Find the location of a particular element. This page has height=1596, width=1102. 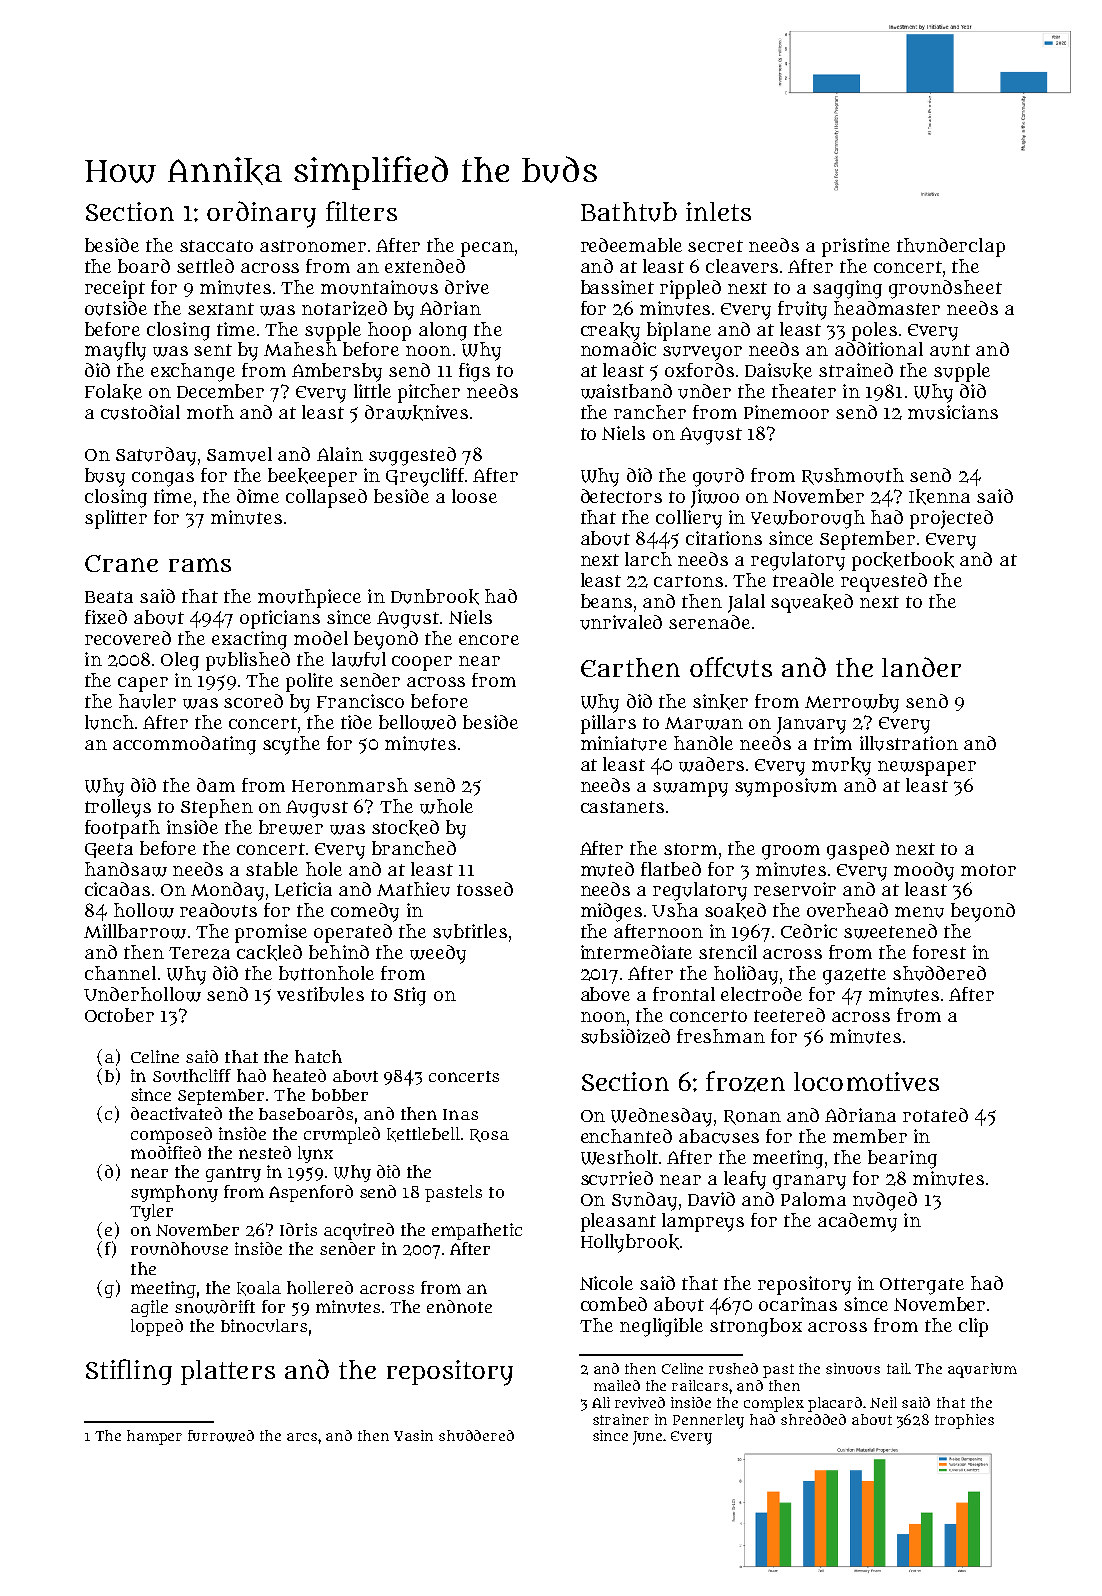

mailed is located at coordinates (617, 1385).
